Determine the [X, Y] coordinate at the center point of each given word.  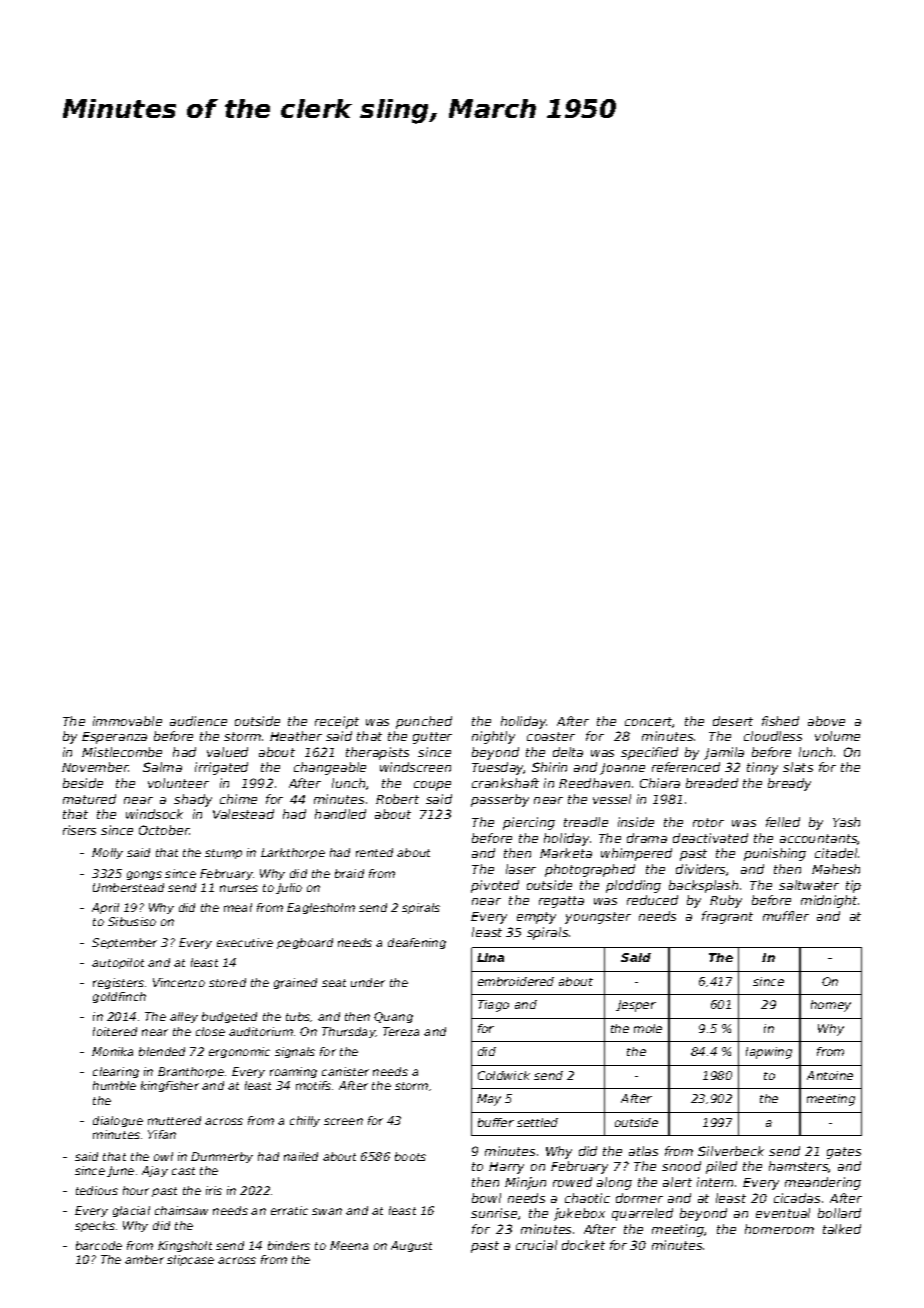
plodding [633, 886]
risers [79, 830]
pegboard [305, 943]
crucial [536, 1245]
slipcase [190, 1260]
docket [583, 1245]
